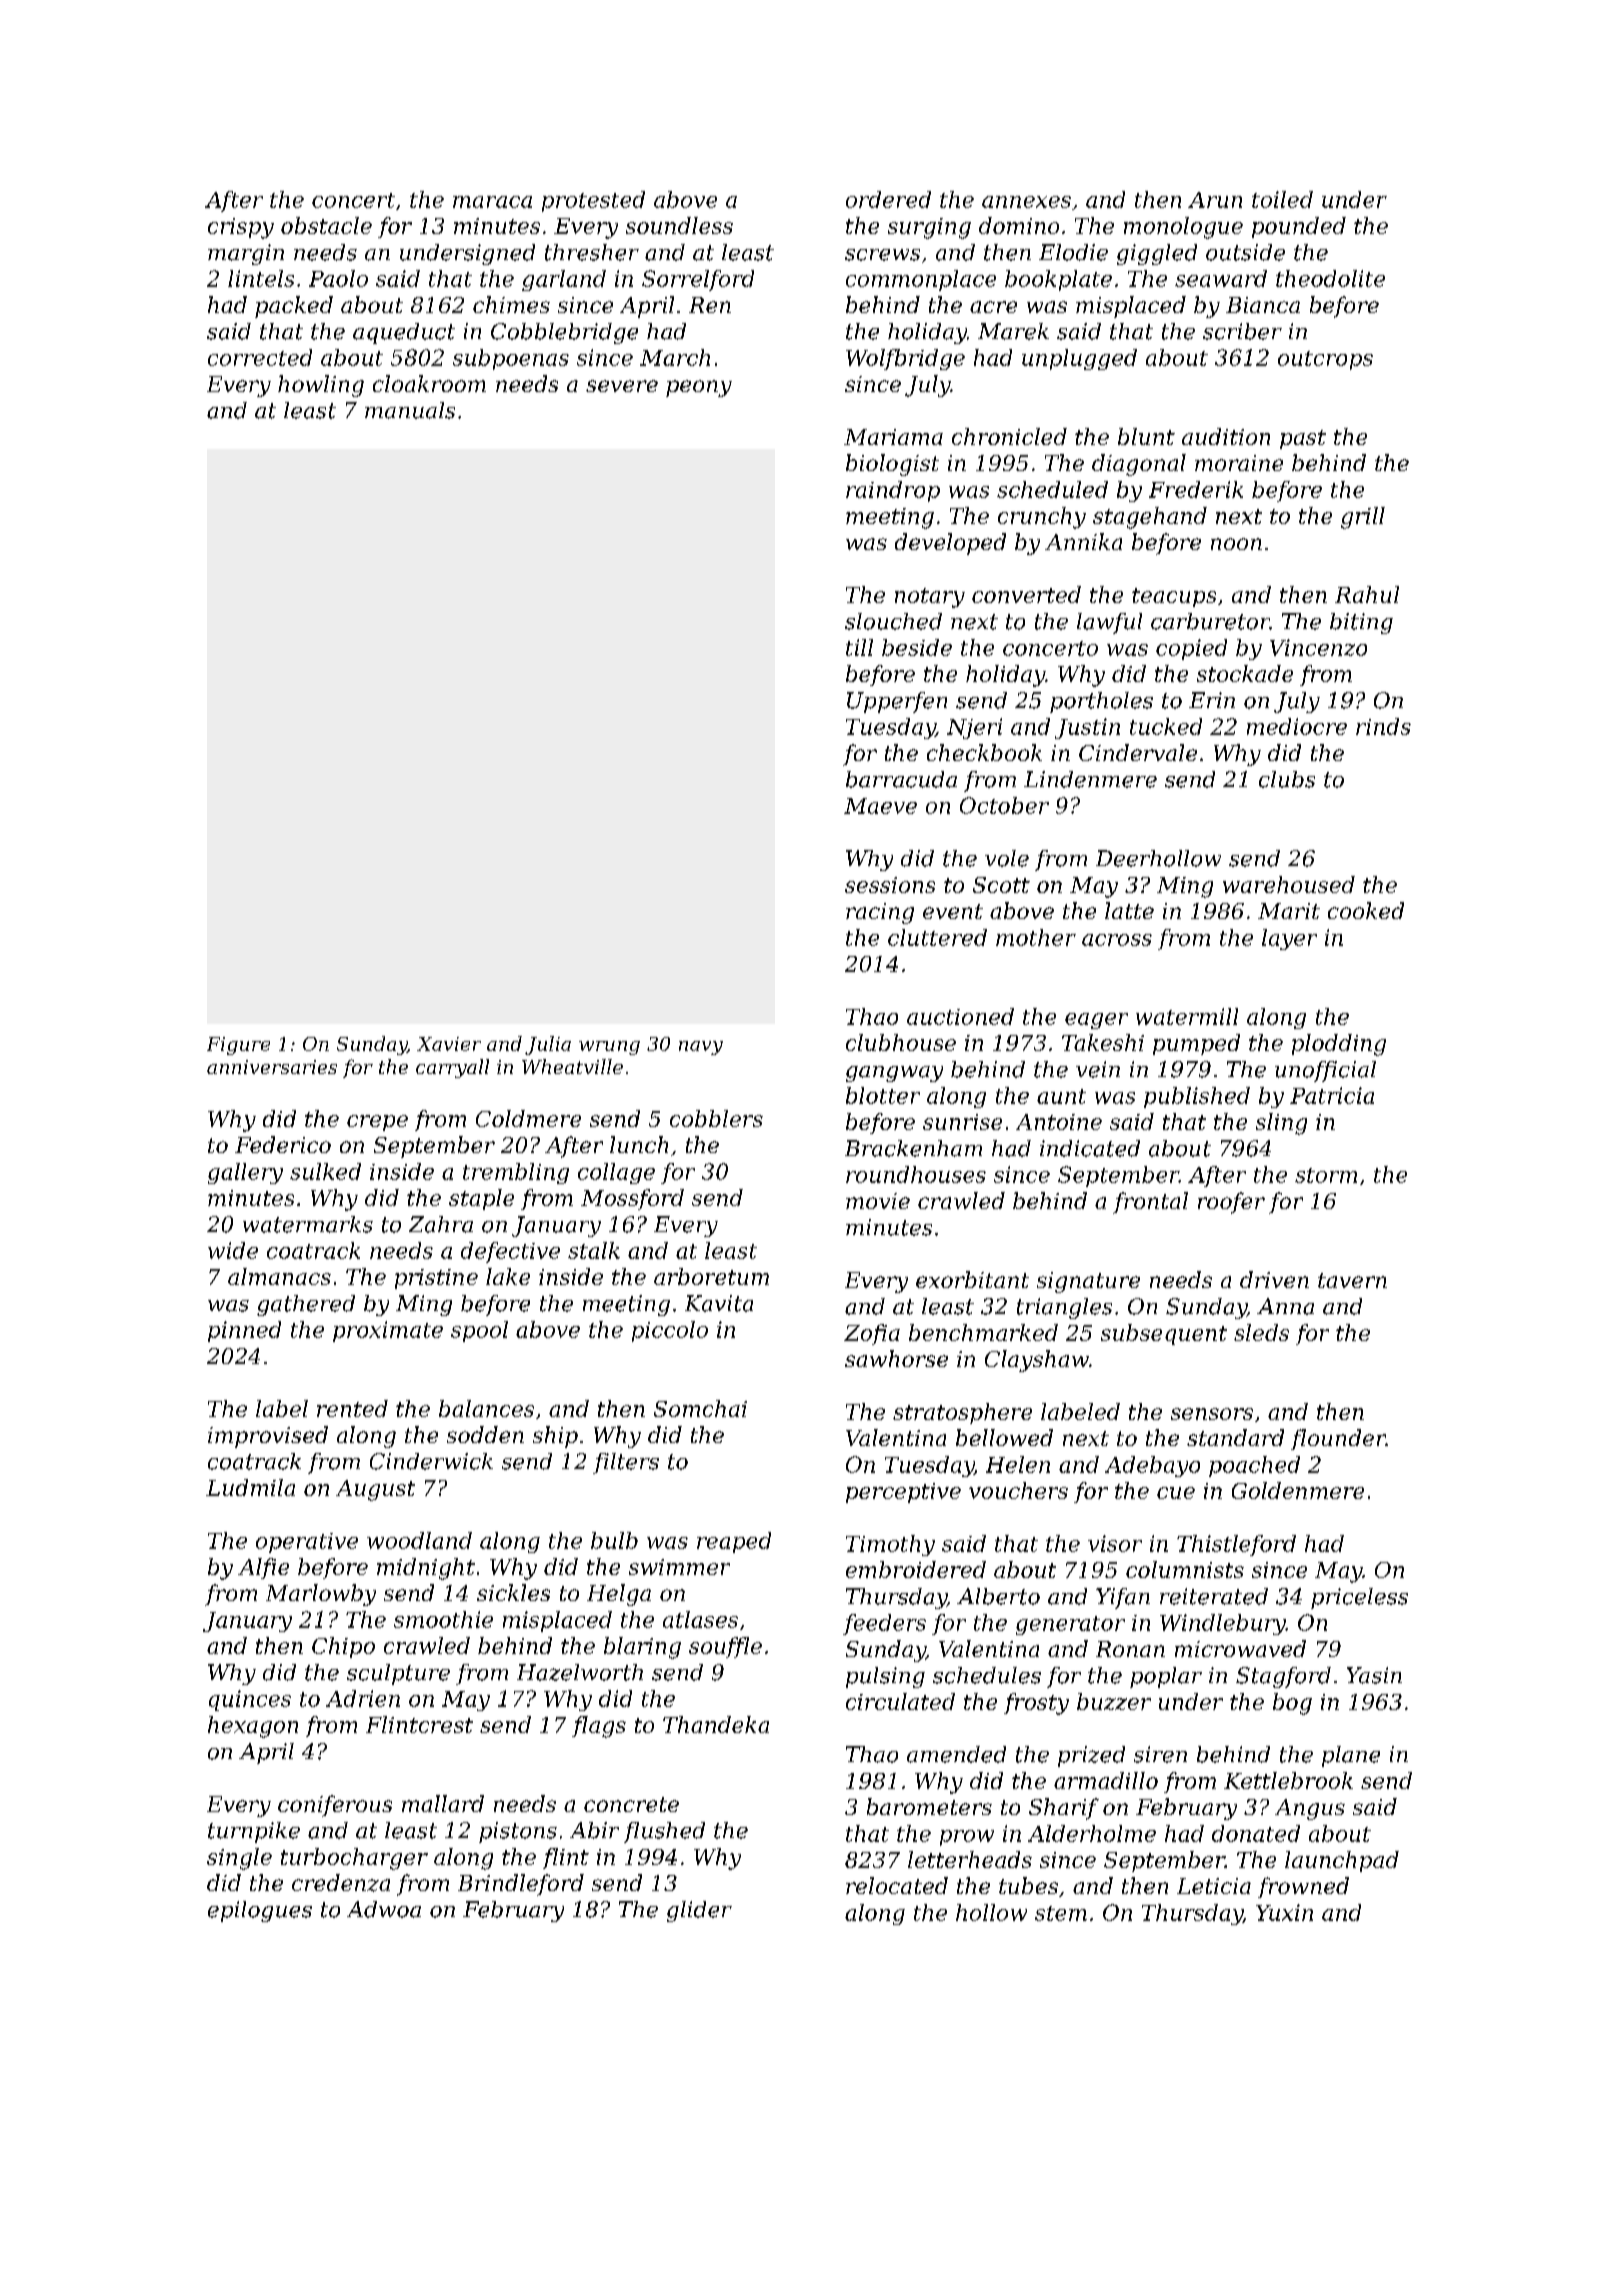  I want to click on Zofia, so click(872, 1334).
